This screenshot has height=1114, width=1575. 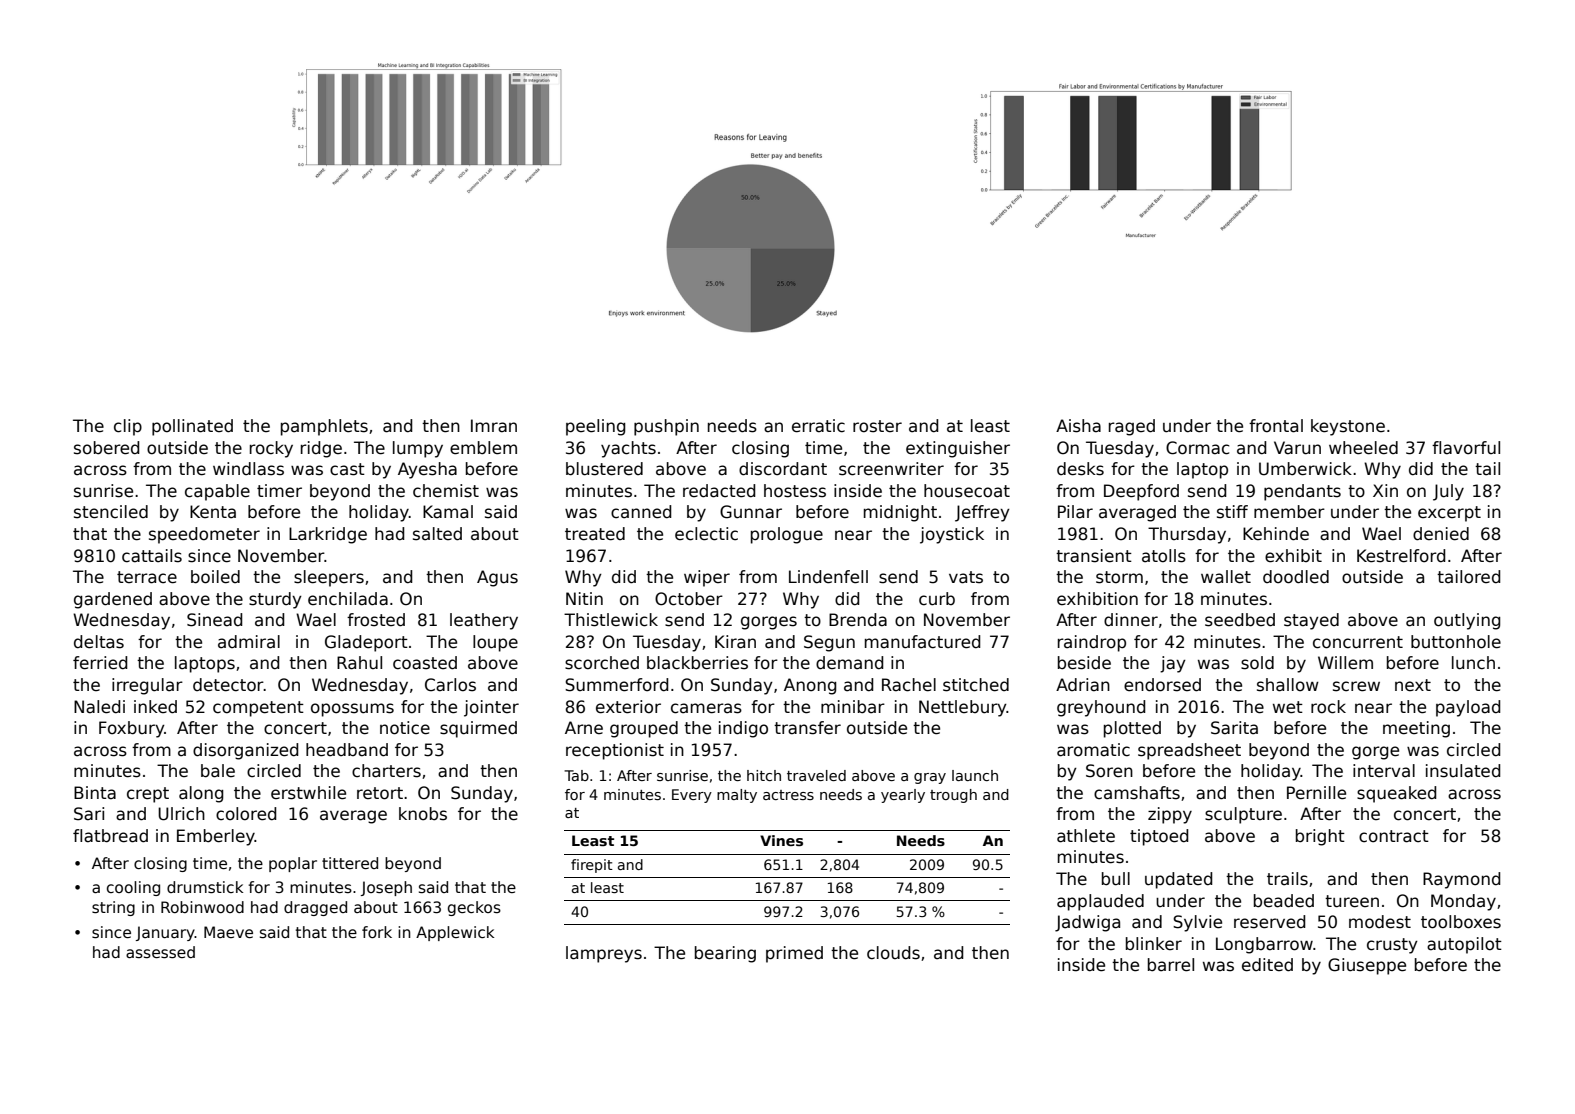 What do you see at coordinates (1078, 426) in the screenshot?
I see `Aisha` at bounding box center [1078, 426].
